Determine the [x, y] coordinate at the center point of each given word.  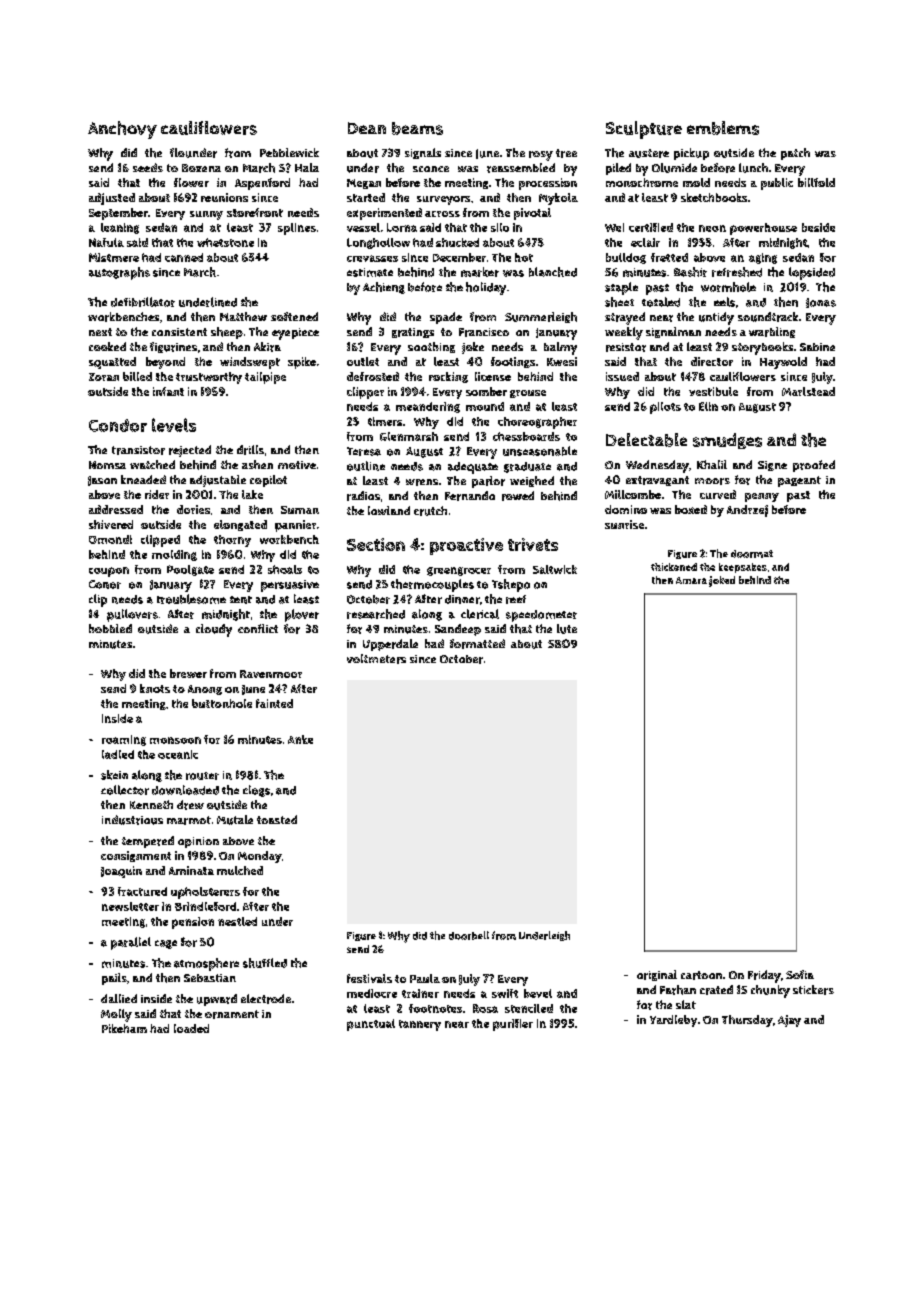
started [366, 197]
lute [567, 629]
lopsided [812, 273]
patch [795, 154]
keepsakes [743, 568]
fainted [274, 703]
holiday [486, 288]
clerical [480, 614]
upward [217, 1000]
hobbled [110, 628]
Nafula [106, 242]
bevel [538, 993]
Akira [267, 347]
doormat [752, 554]
